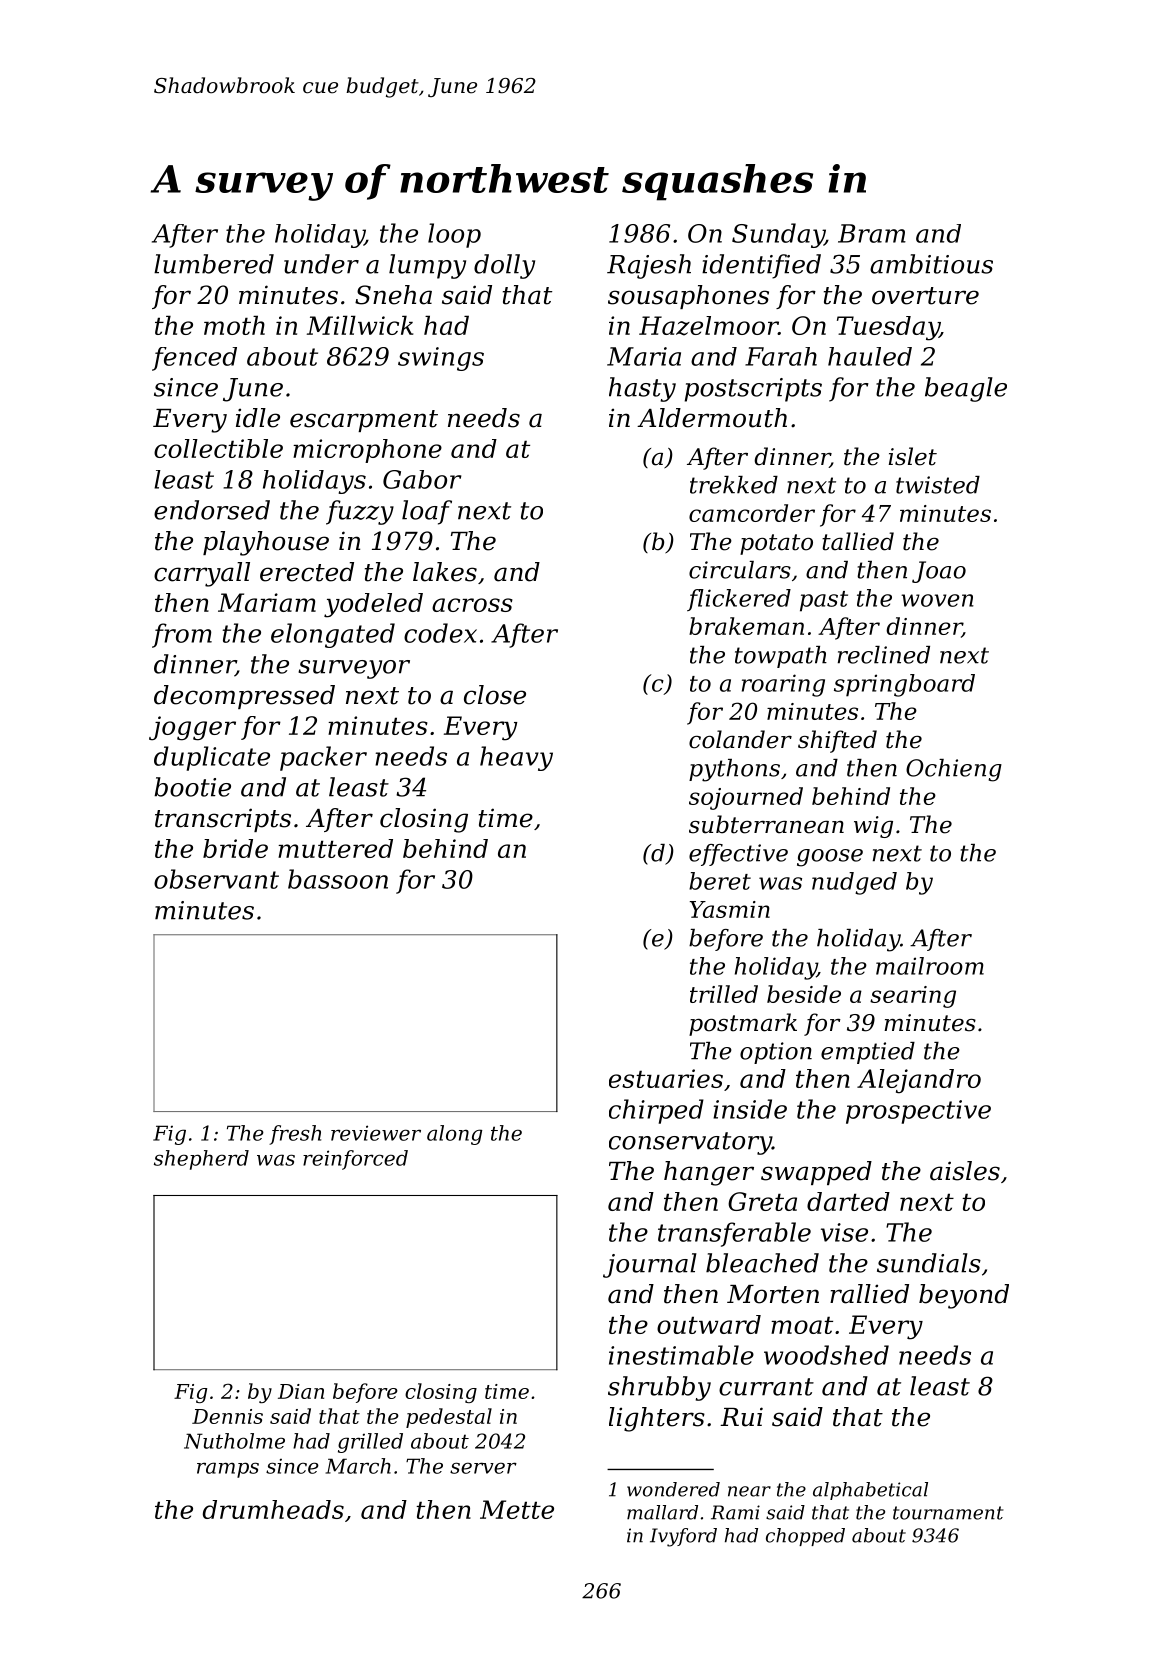 Image resolution: width=1165 pixels, height=1654 pixels. I want to click on Ochieng, so click(954, 770).
